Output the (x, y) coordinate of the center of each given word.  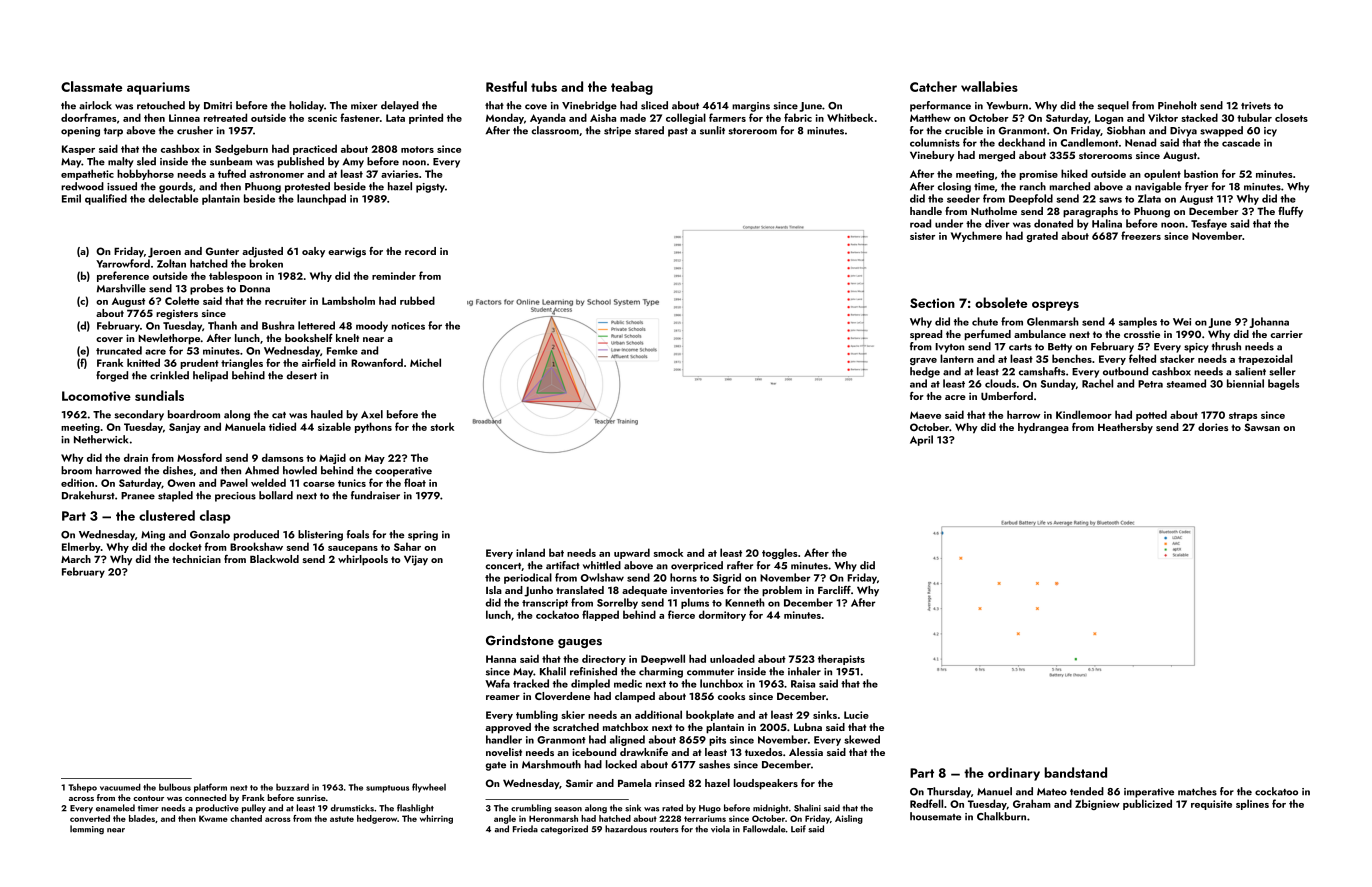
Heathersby (1125, 428)
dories (1213, 427)
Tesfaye (1209, 224)
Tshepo (82, 788)
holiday (306, 106)
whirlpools (363, 560)
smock (668, 552)
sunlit (712, 130)
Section (932, 303)
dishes (178, 470)
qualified (106, 199)
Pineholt (1177, 105)
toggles (780, 553)
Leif (798, 829)
